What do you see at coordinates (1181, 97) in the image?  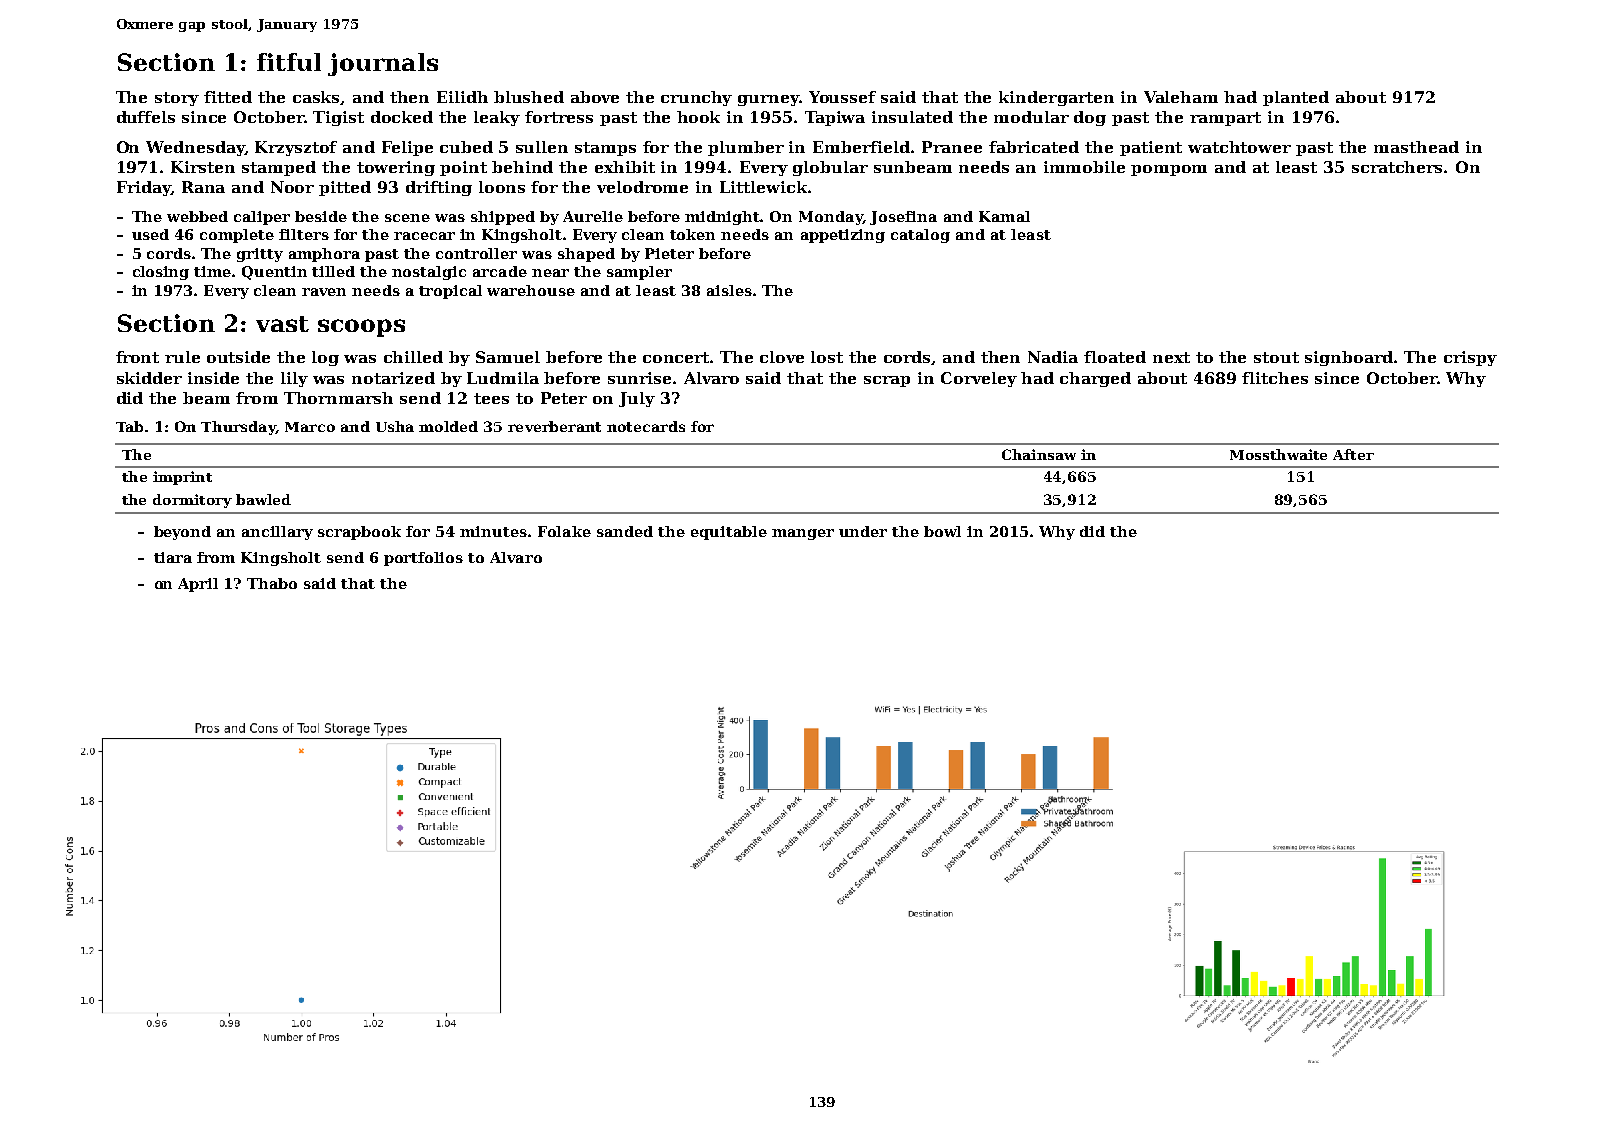 I see `Valeham` at bounding box center [1181, 97].
